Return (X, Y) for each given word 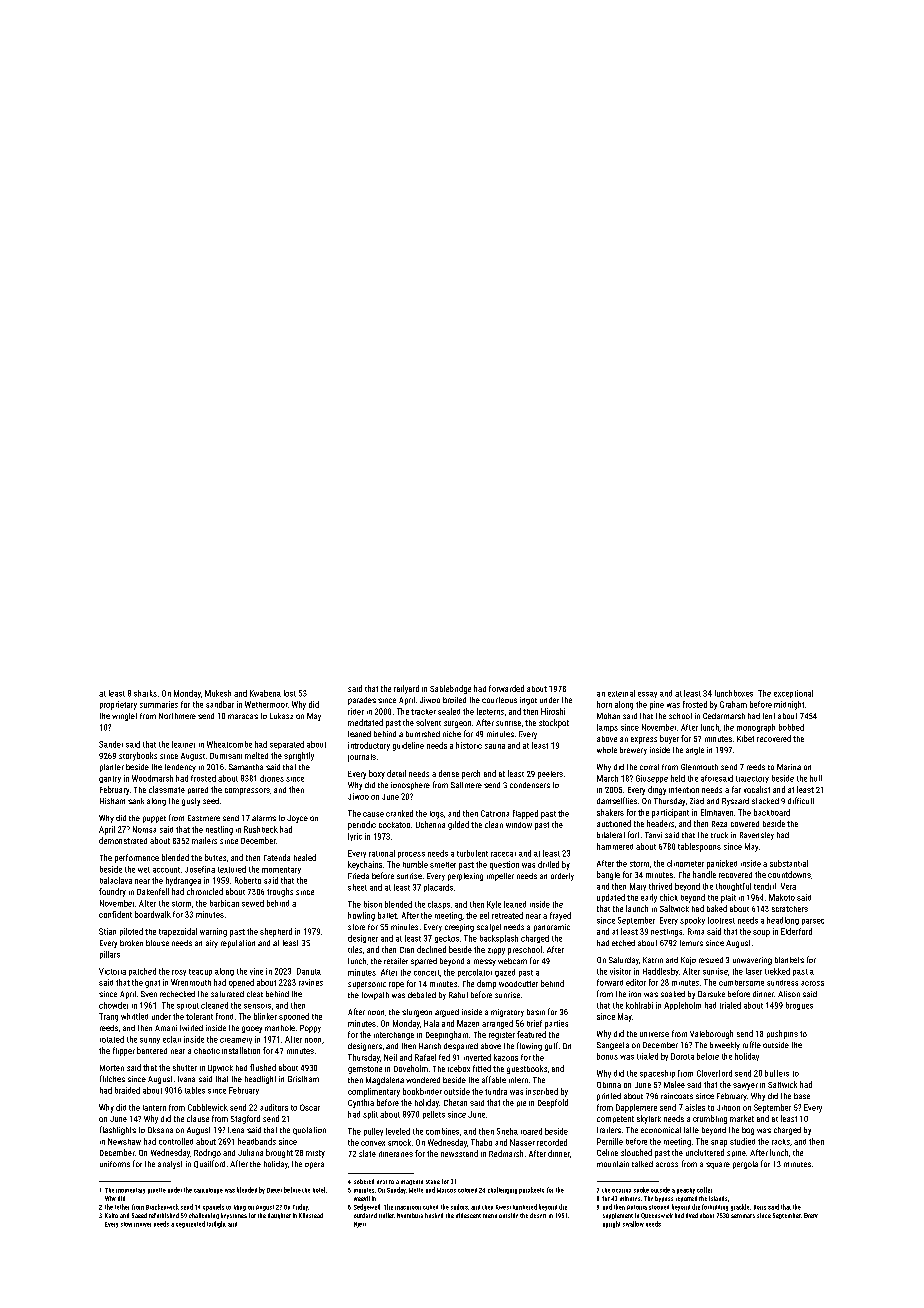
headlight (260, 1080)
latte (691, 1130)
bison (373, 904)
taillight (216, 1224)
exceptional (793, 694)
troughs (280, 892)
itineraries (396, 1154)
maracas (243, 716)
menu (490, 1216)
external (621, 693)
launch (637, 908)
